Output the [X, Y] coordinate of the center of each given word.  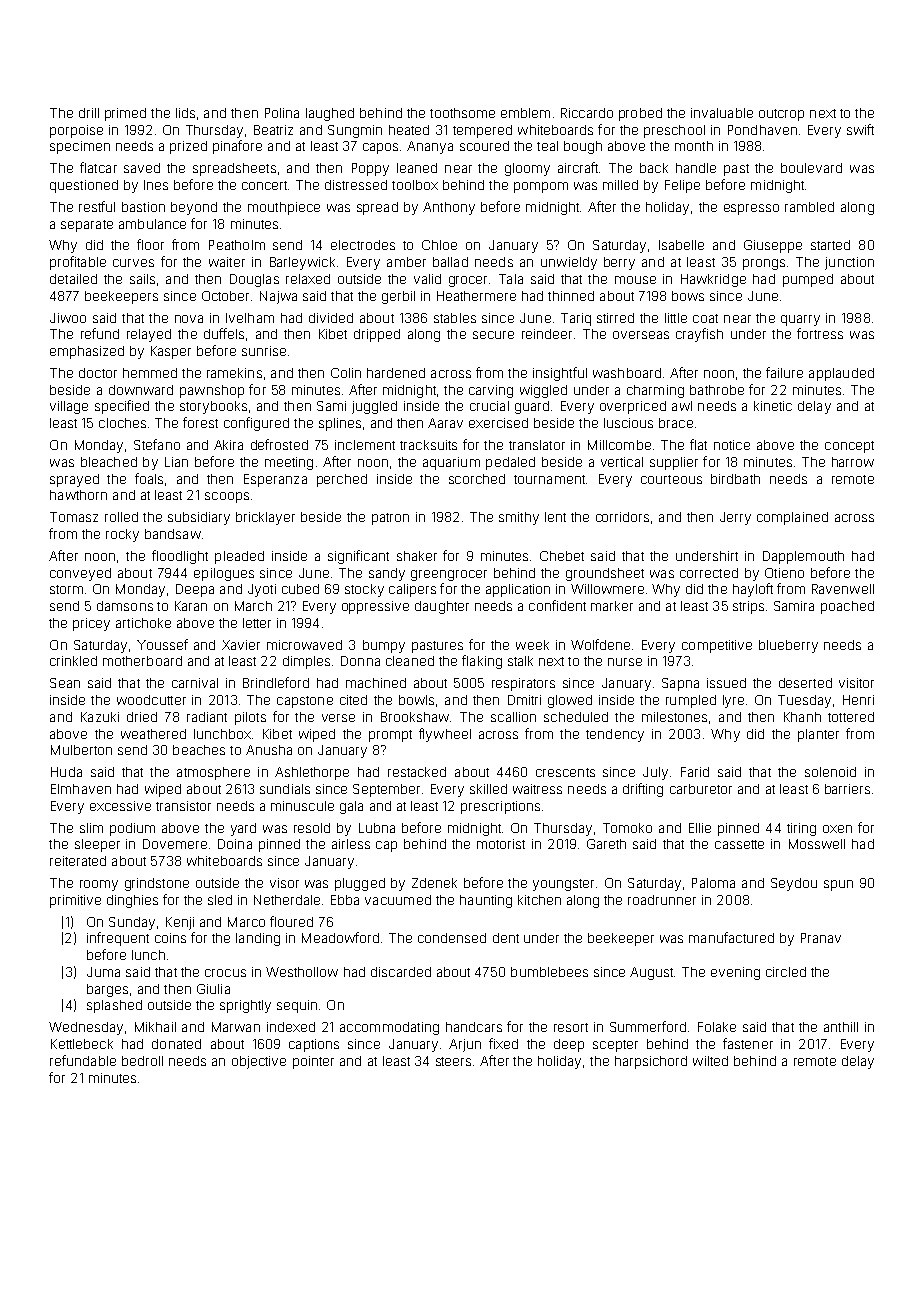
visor [284, 883]
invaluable [722, 113]
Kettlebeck [82, 1044]
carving [491, 391]
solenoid [830, 772]
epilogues [224, 574]
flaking [482, 662]
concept [849, 447]
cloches [122, 423]
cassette [739, 844]
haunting [486, 901]
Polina [282, 113]
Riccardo [587, 113]
